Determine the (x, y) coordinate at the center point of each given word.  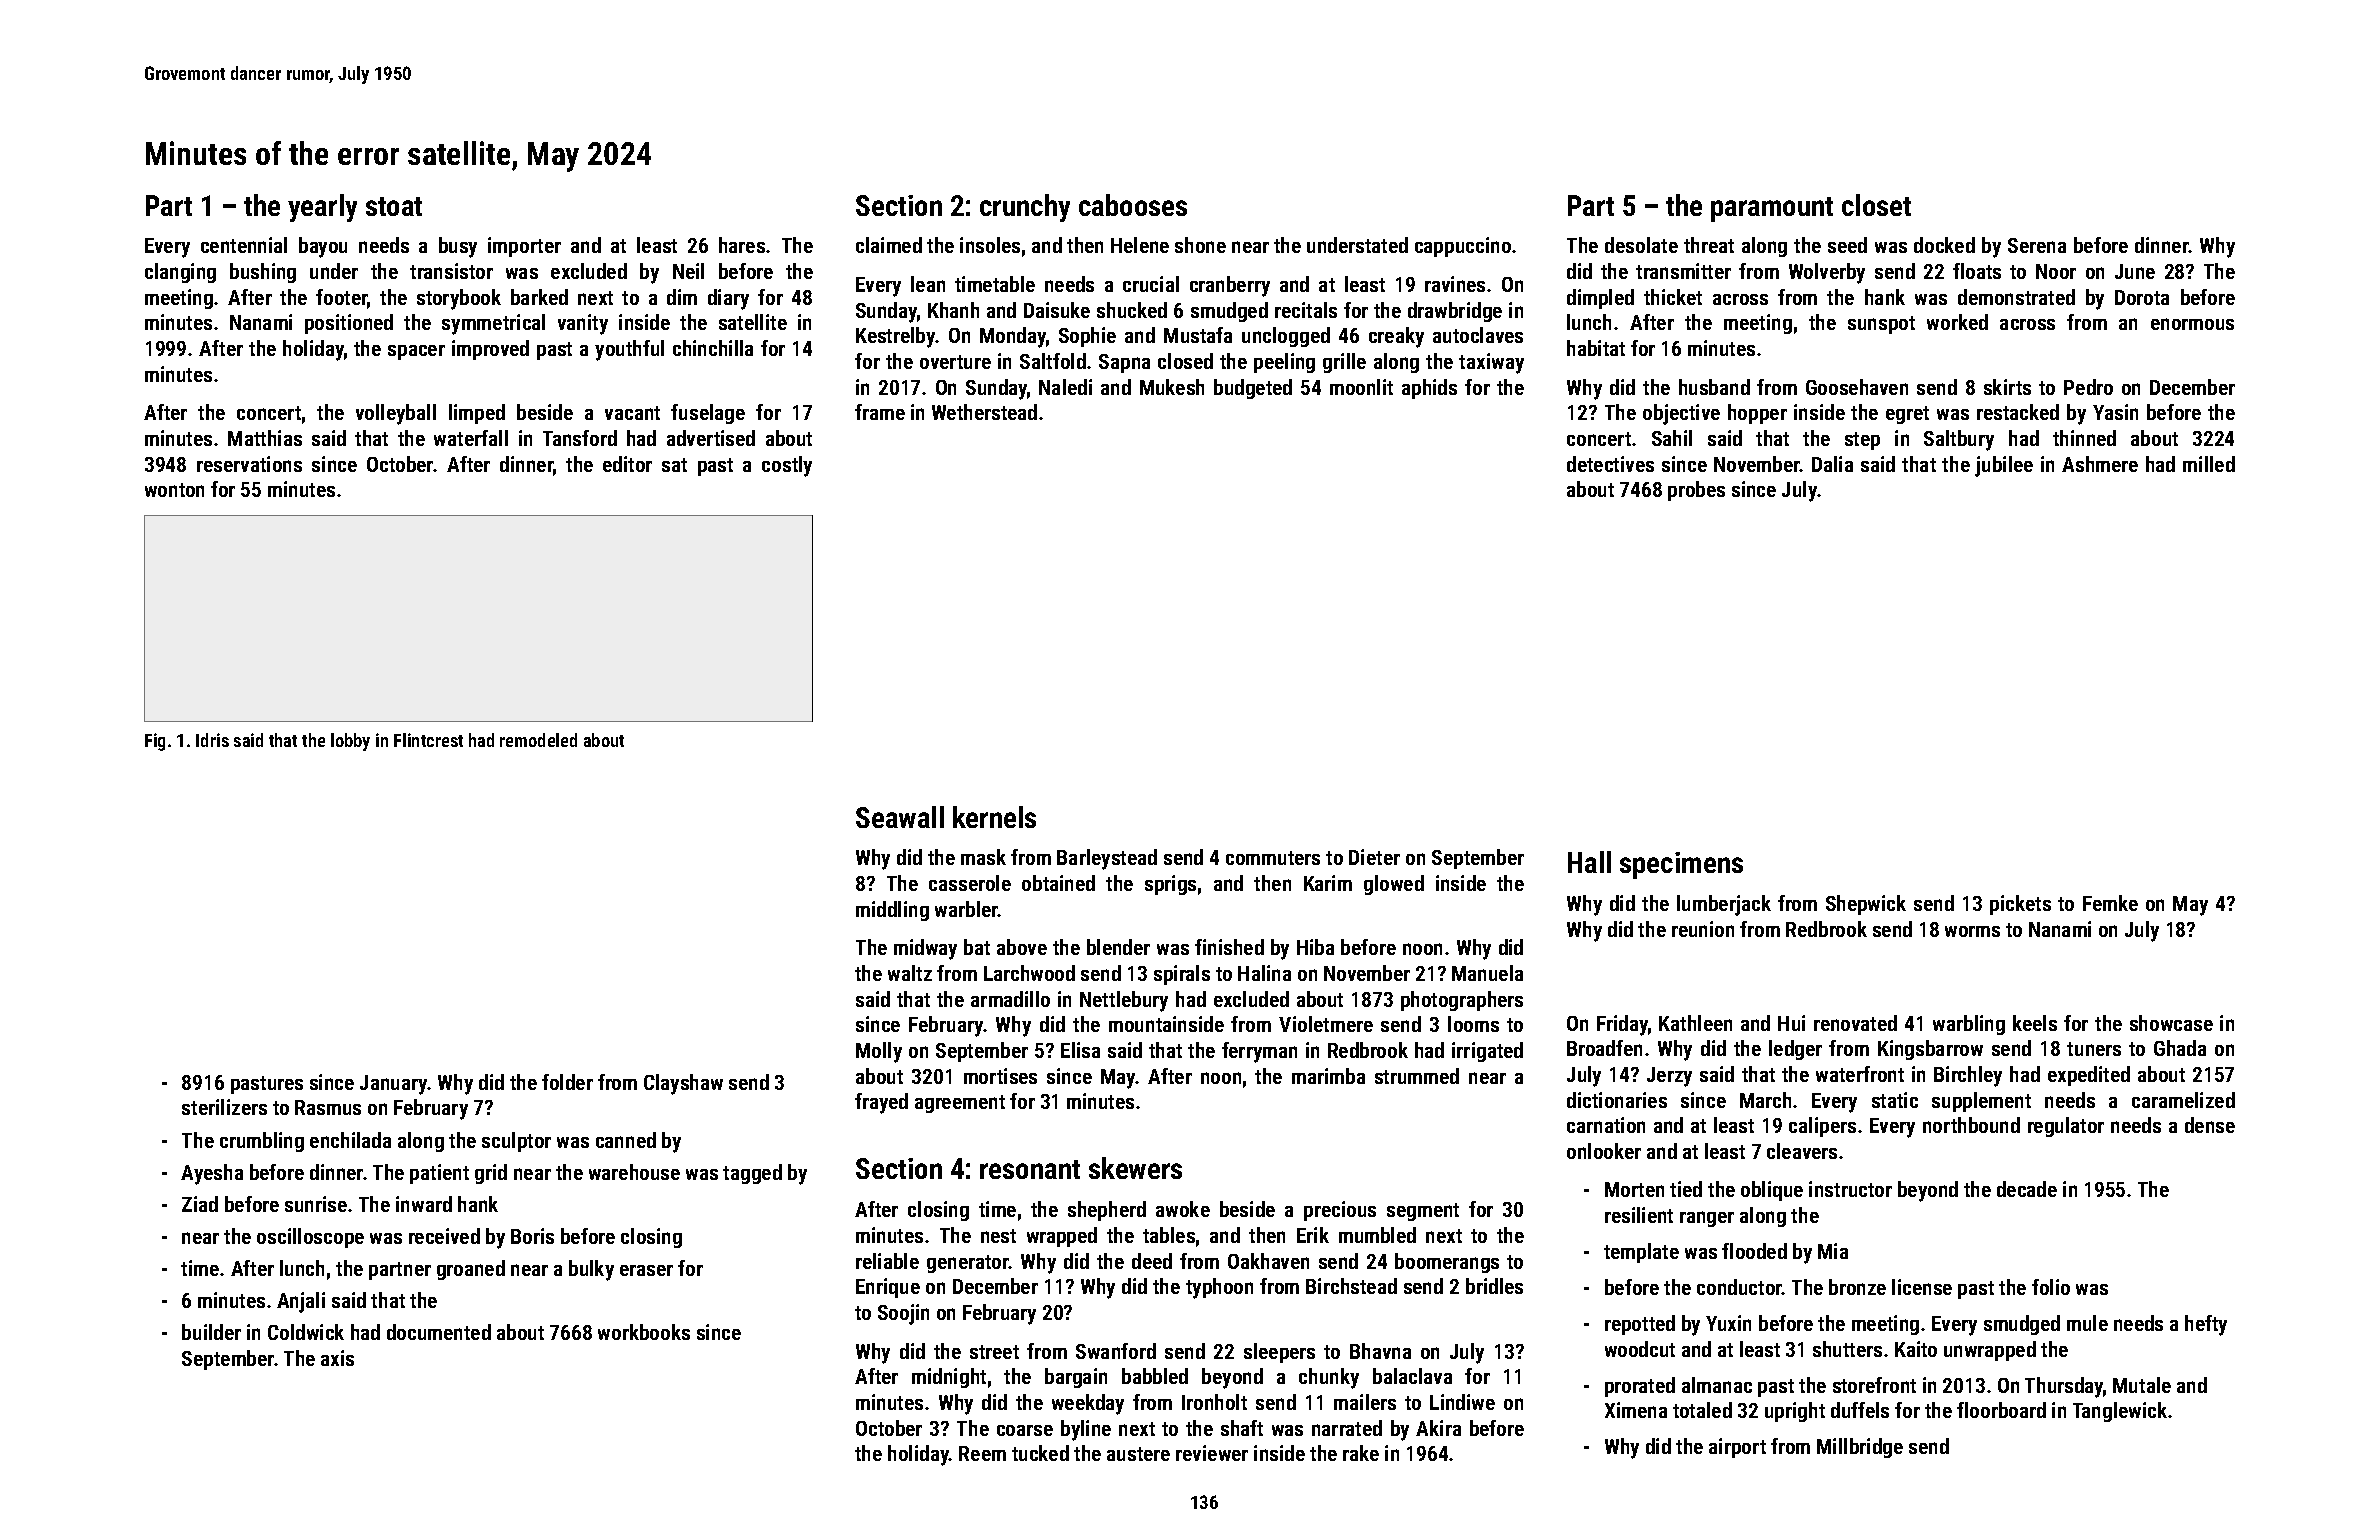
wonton (174, 490)
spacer (416, 352)
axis (337, 1358)
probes (1696, 491)
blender (1118, 947)
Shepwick (1866, 905)
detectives (1610, 464)
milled (2209, 464)
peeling (1284, 363)
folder (567, 1082)
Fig (155, 742)
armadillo (1010, 999)
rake (1361, 1453)
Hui (1791, 1023)
